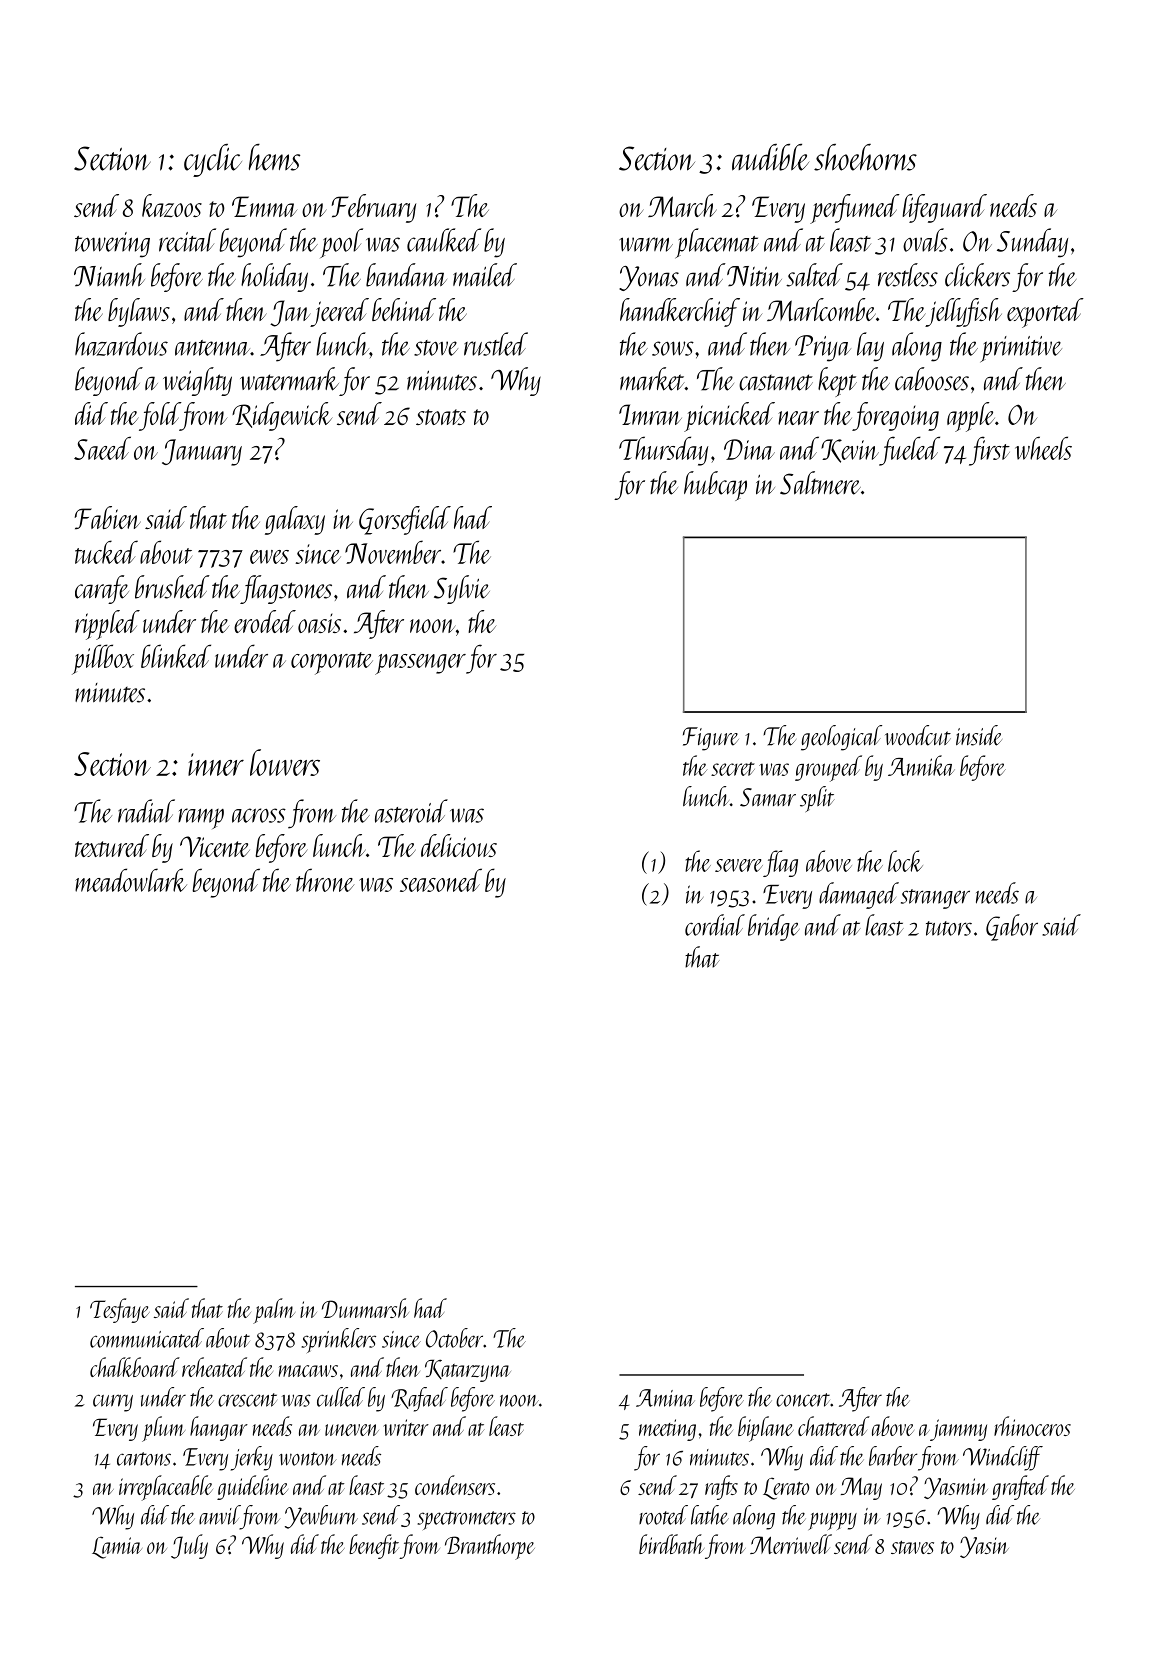 This image has height=1654, width=1165. Describe the element at coordinates (671, 1544) in the image. I see `birdbath` at that location.
